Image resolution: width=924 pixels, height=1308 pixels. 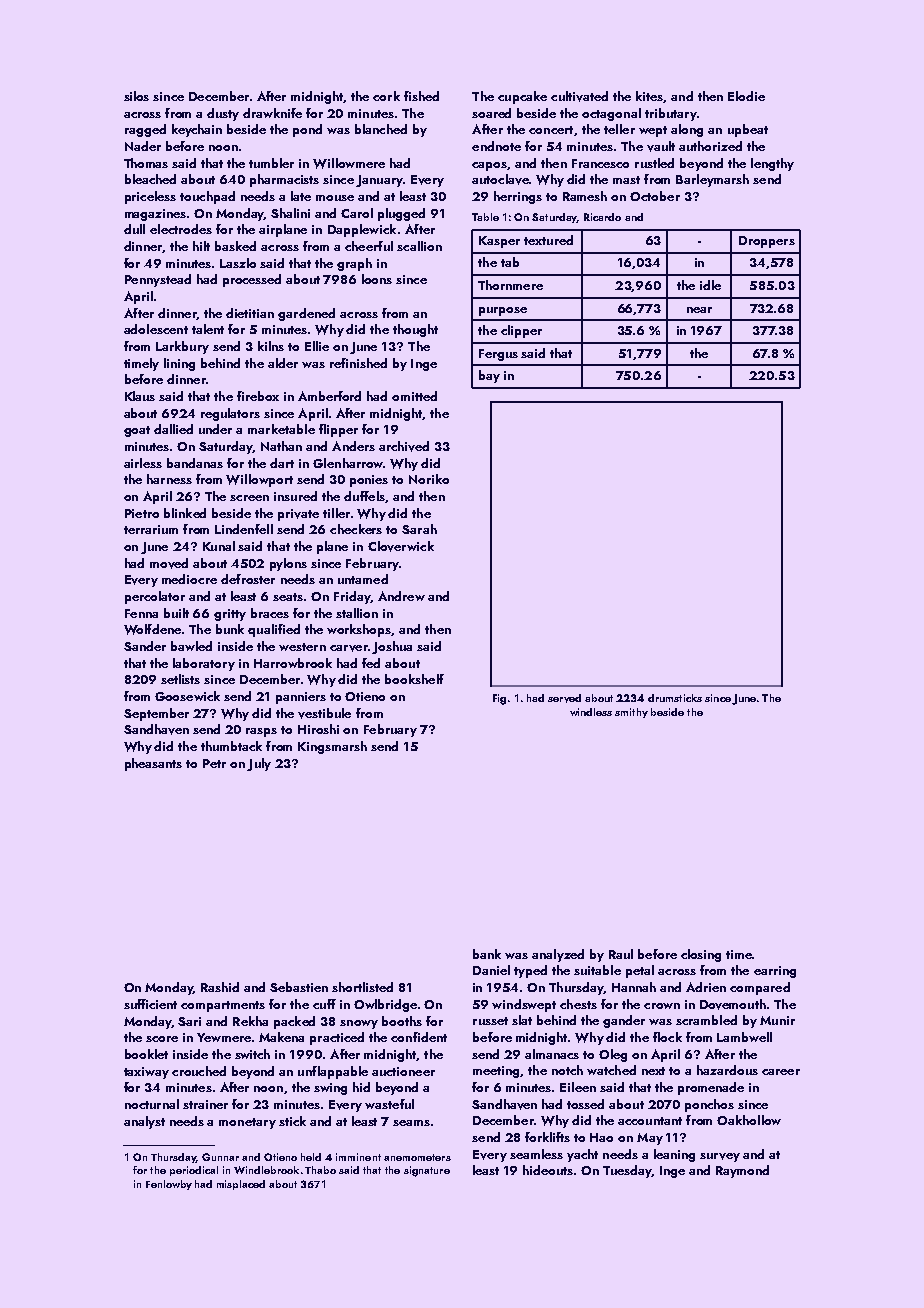 What do you see at coordinates (415, 330) in the screenshot?
I see `thought` at bounding box center [415, 330].
